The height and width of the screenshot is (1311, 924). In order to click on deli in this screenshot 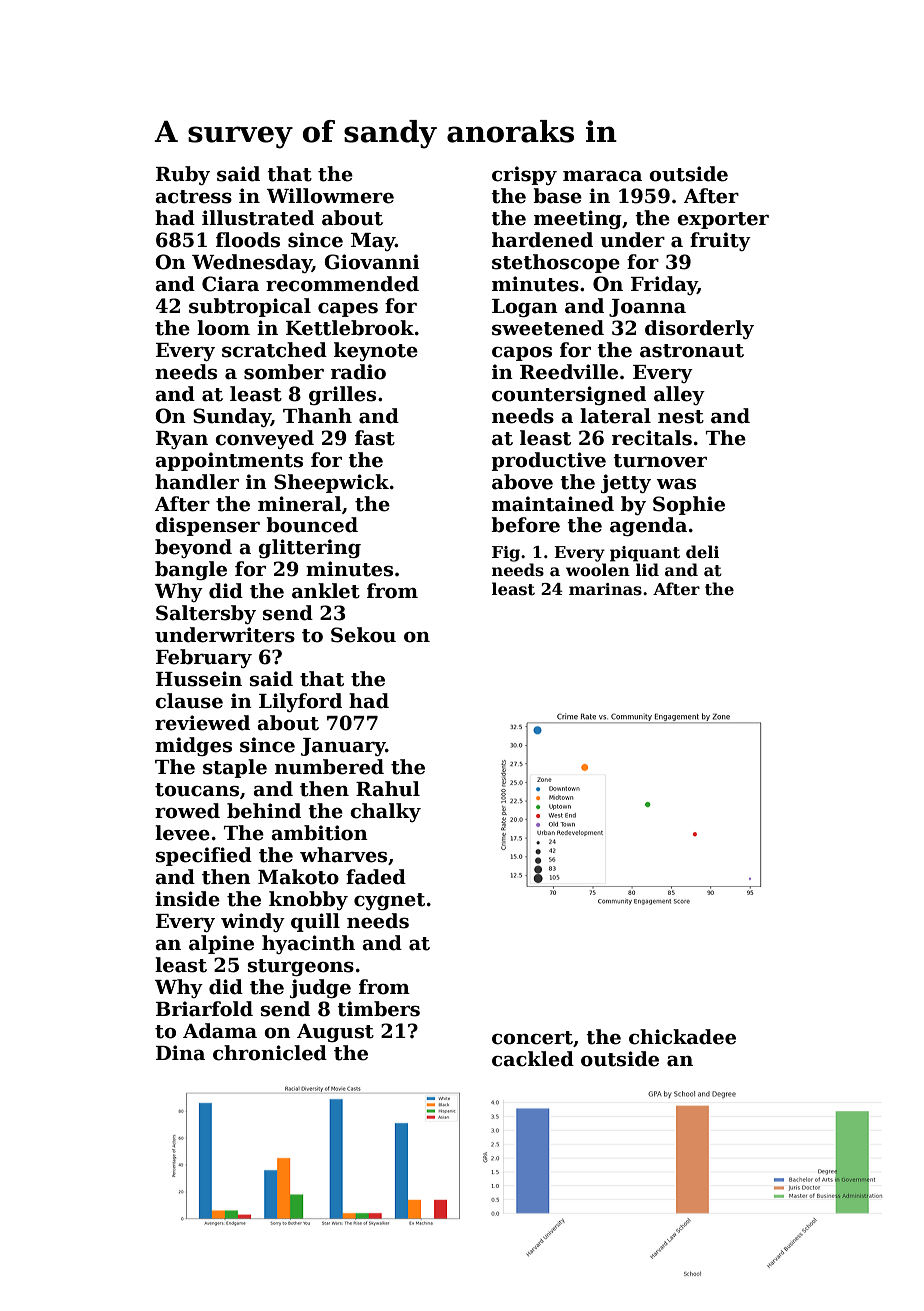, I will do `click(702, 552)`.
